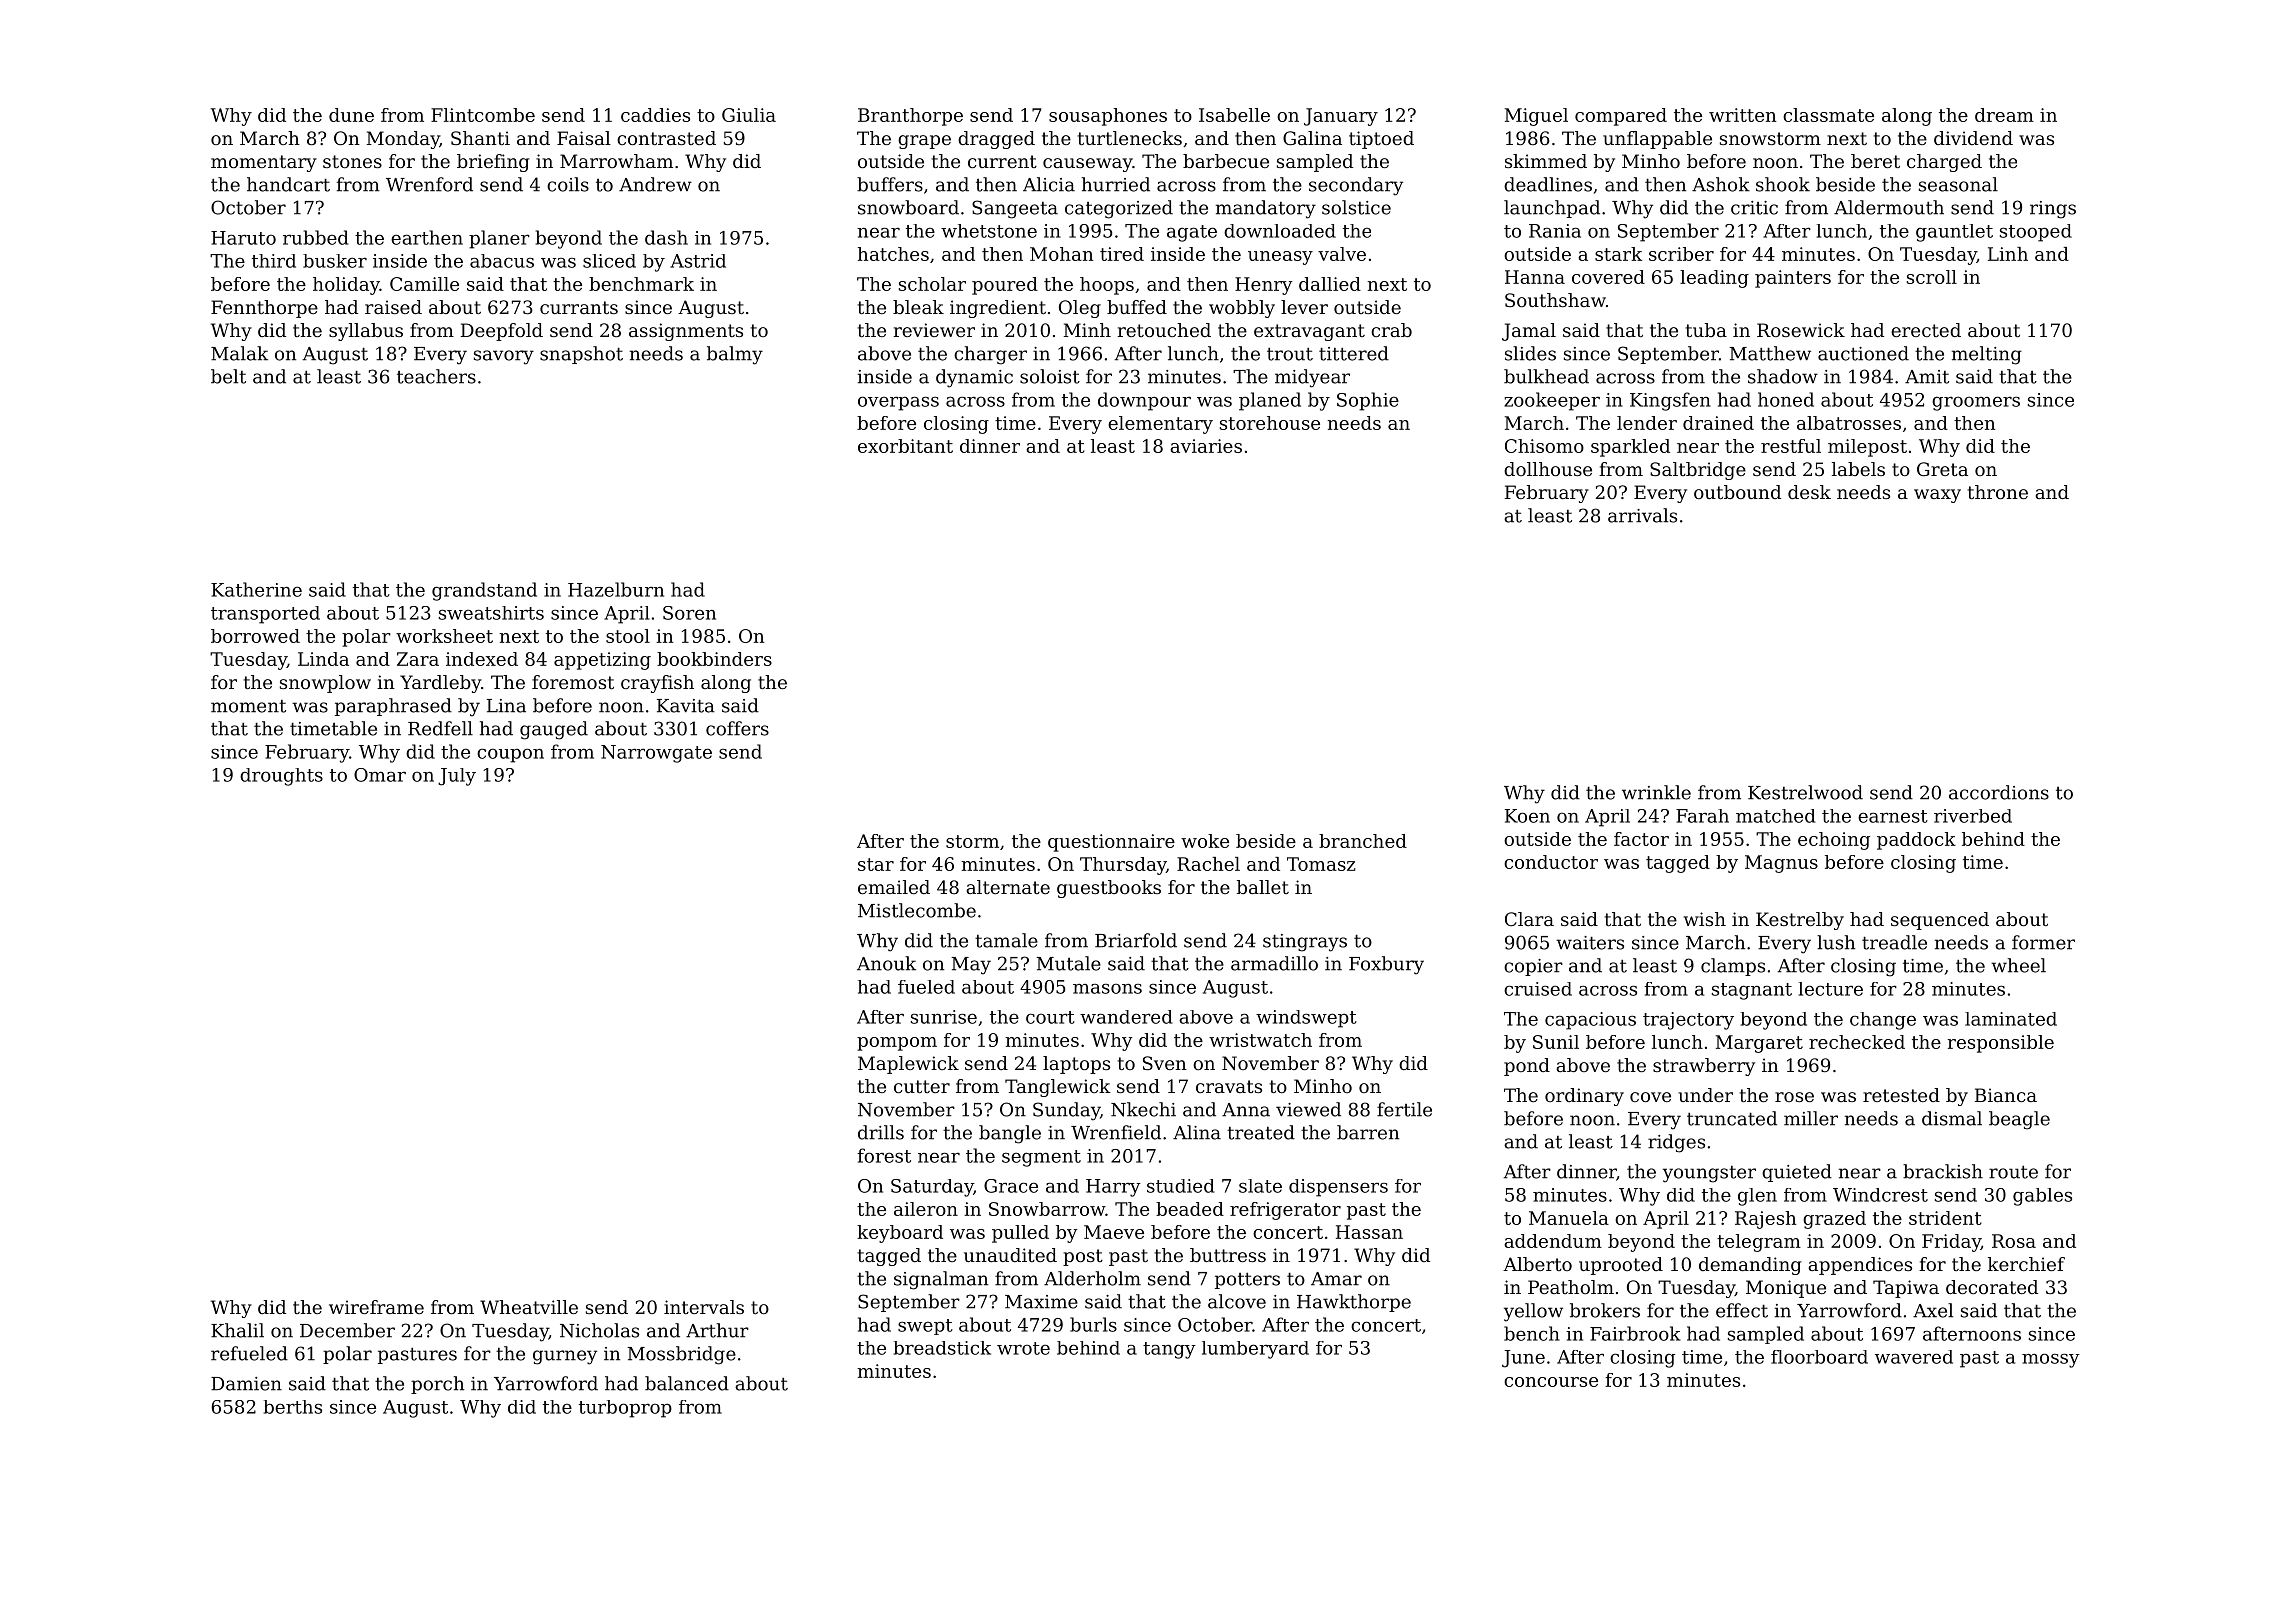 This image has height=1620, width=2292. I want to click on wrote, so click(1023, 1348).
